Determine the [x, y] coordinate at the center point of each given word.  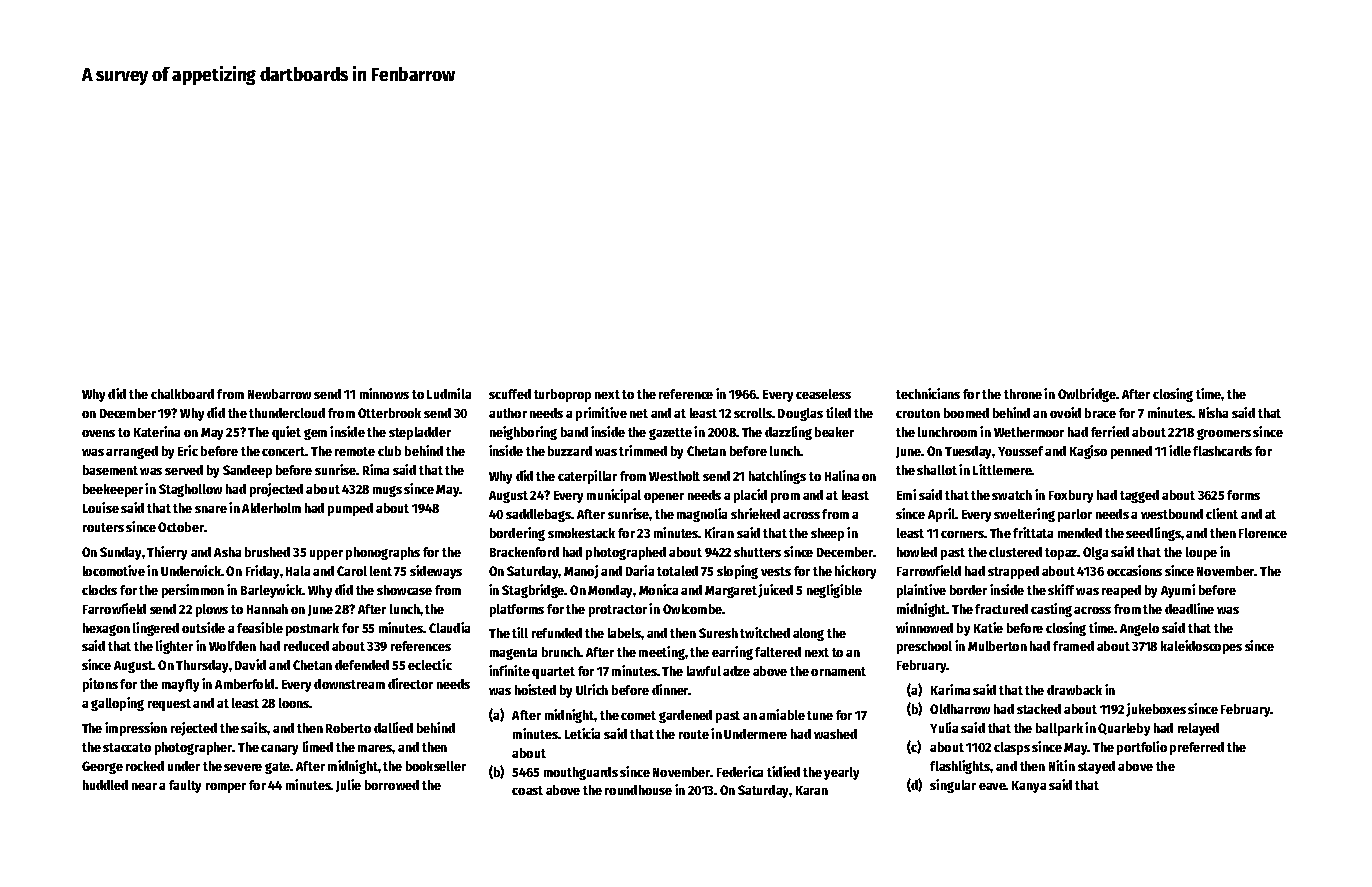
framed [1073, 646]
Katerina [157, 431]
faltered [778, 652]
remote [355, 451]
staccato [127, 747]
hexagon [106, 629]
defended [362, 665]
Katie [988, 627]
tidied [783, 771]
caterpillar [587, 477]
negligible [834, 591]
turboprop [562, 395]
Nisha [1213, 412]
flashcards [1222, 451]
